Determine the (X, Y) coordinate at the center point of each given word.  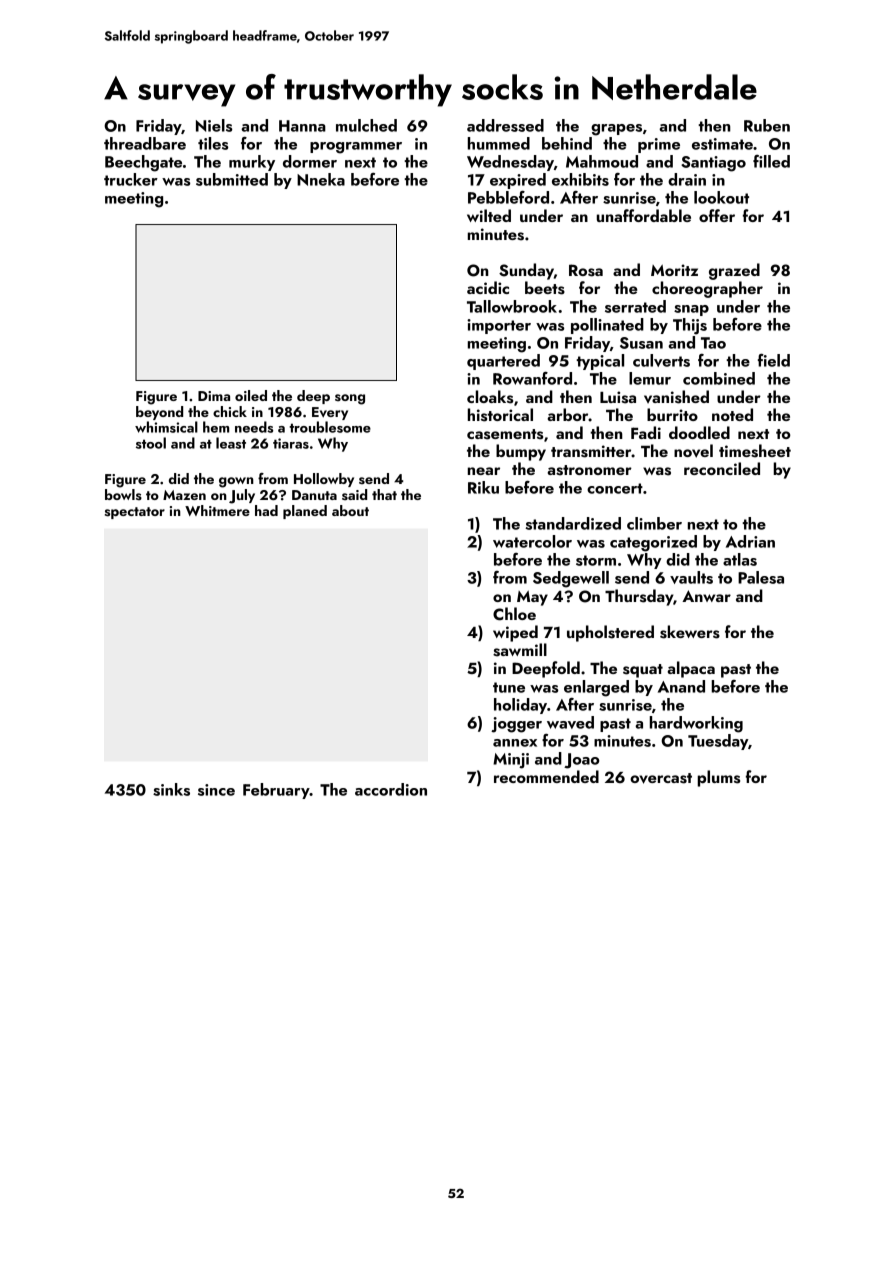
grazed (734, 271)
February (276, 791)
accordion (391, 789)
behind (567, 143)
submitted (232, 179)
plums (718, 778)
